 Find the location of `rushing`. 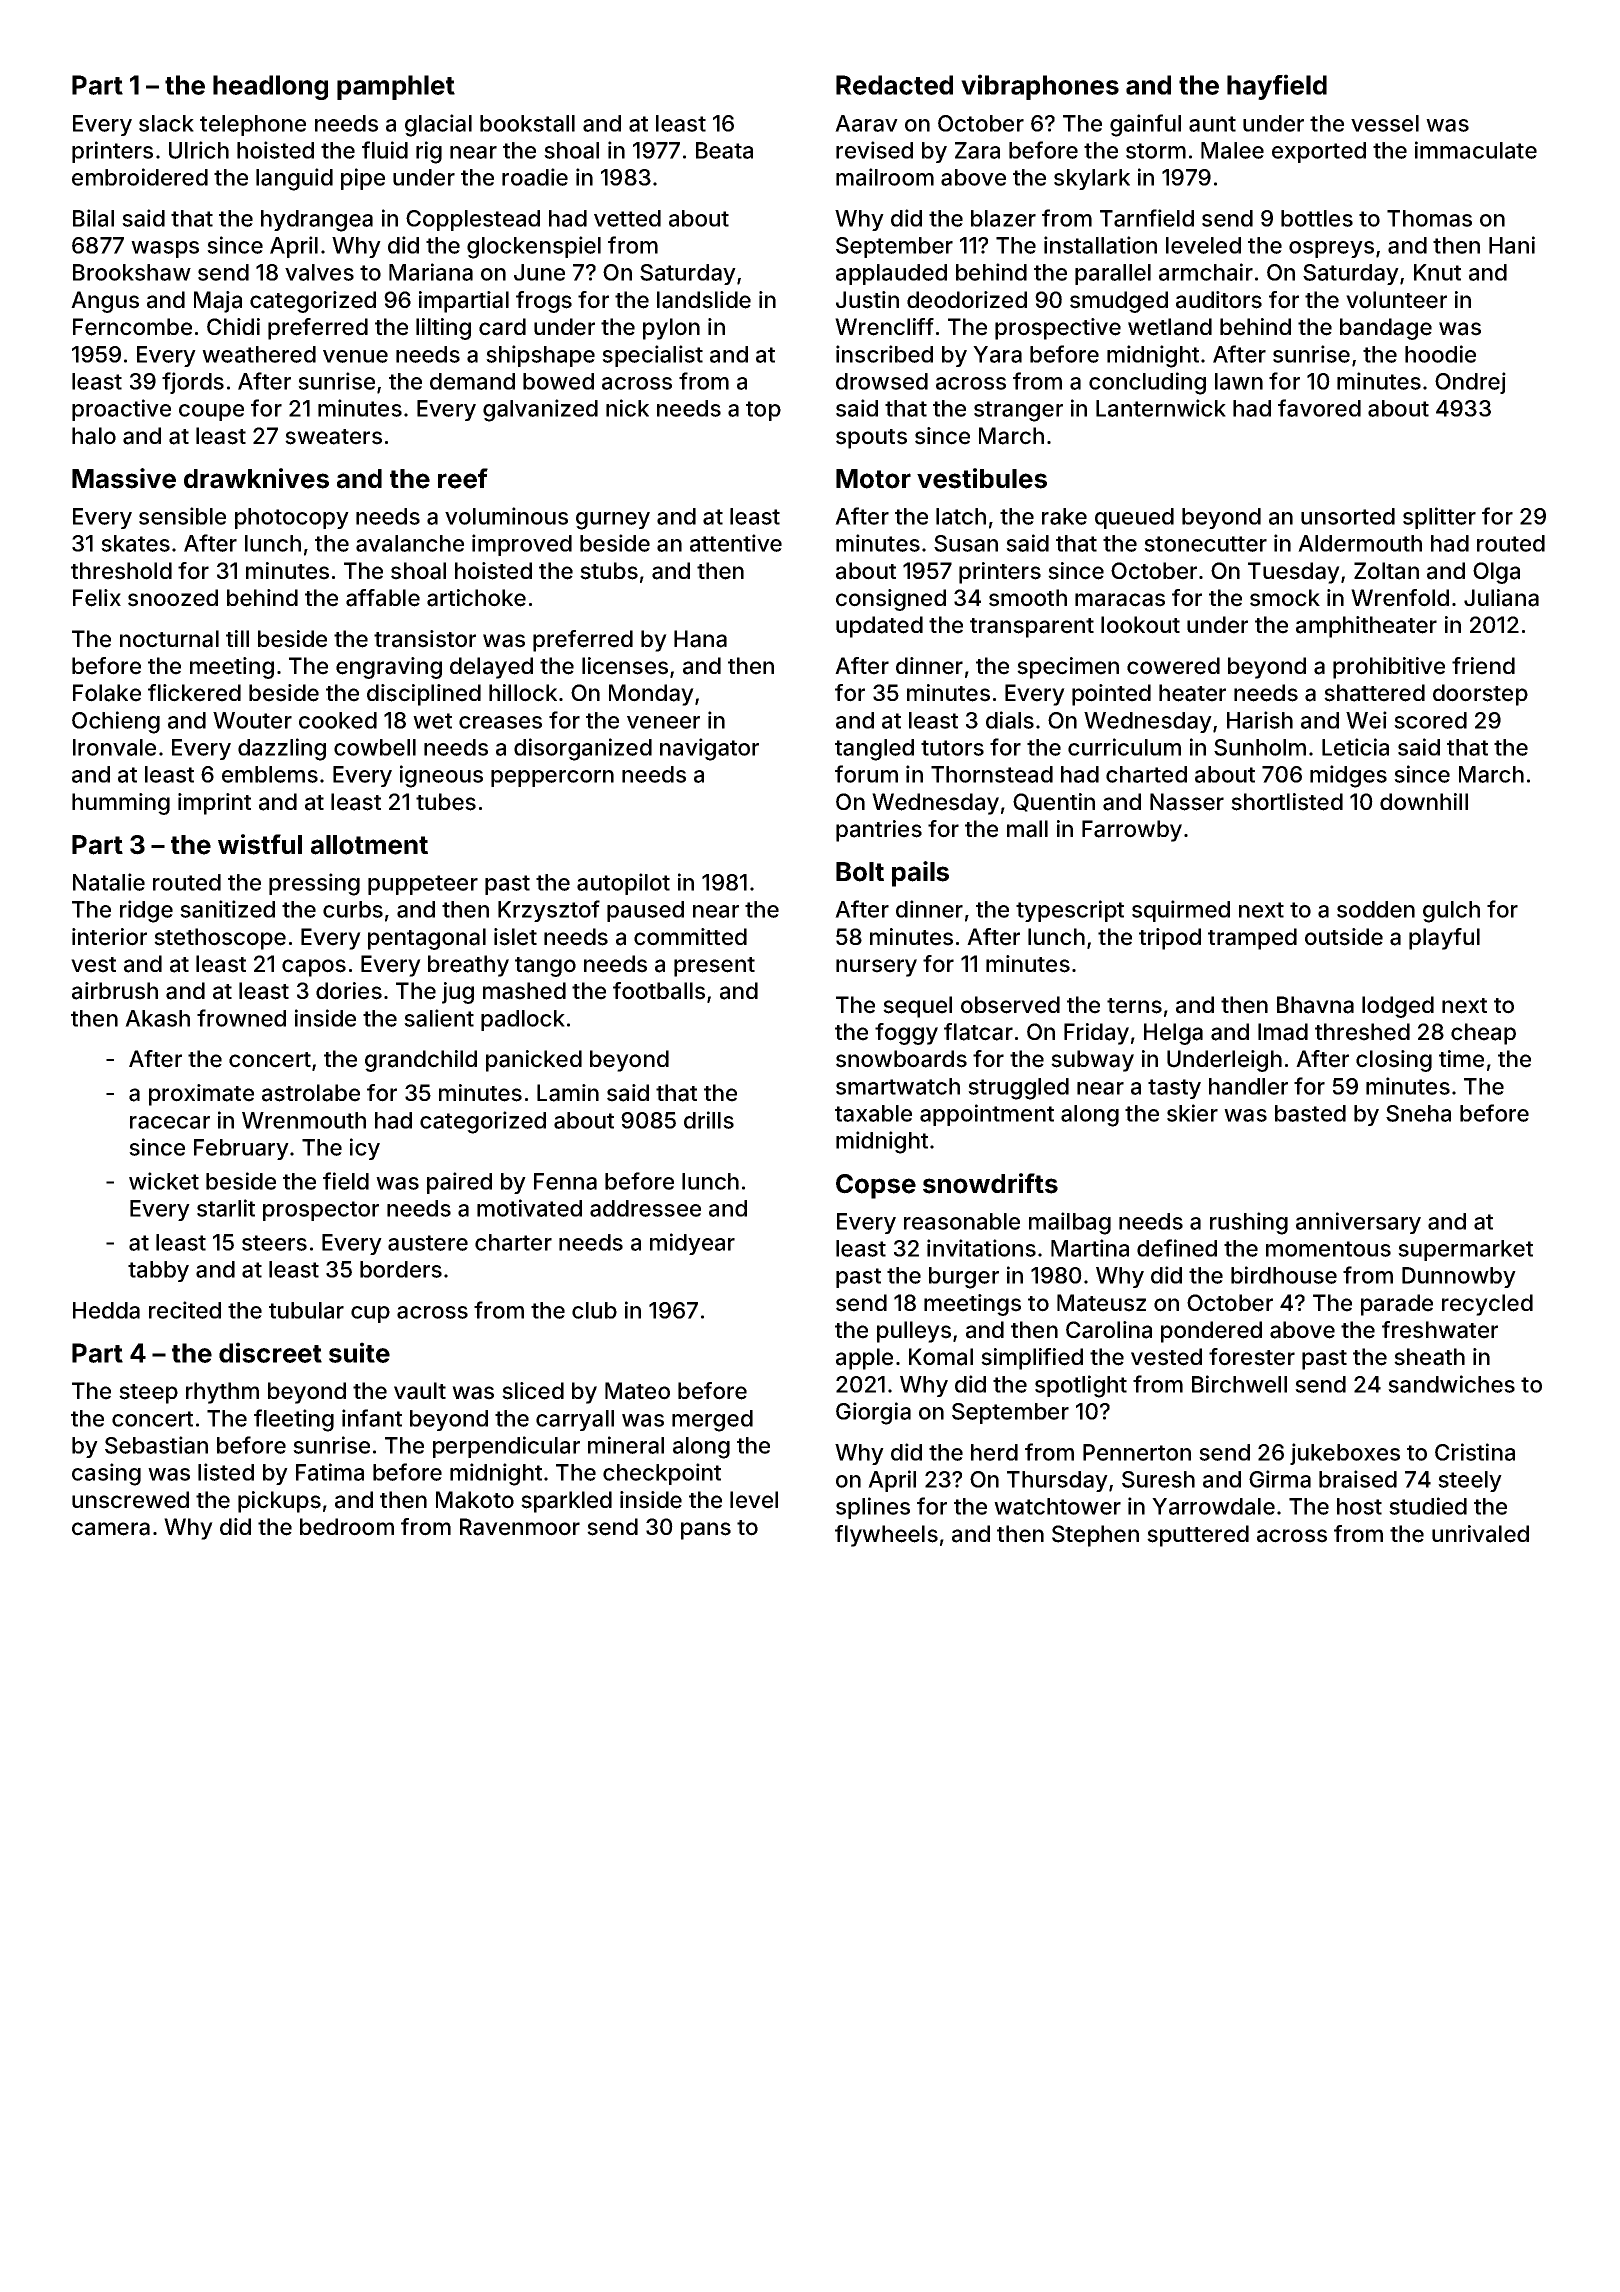

rushing is located at coordinates (1249, 1223).
